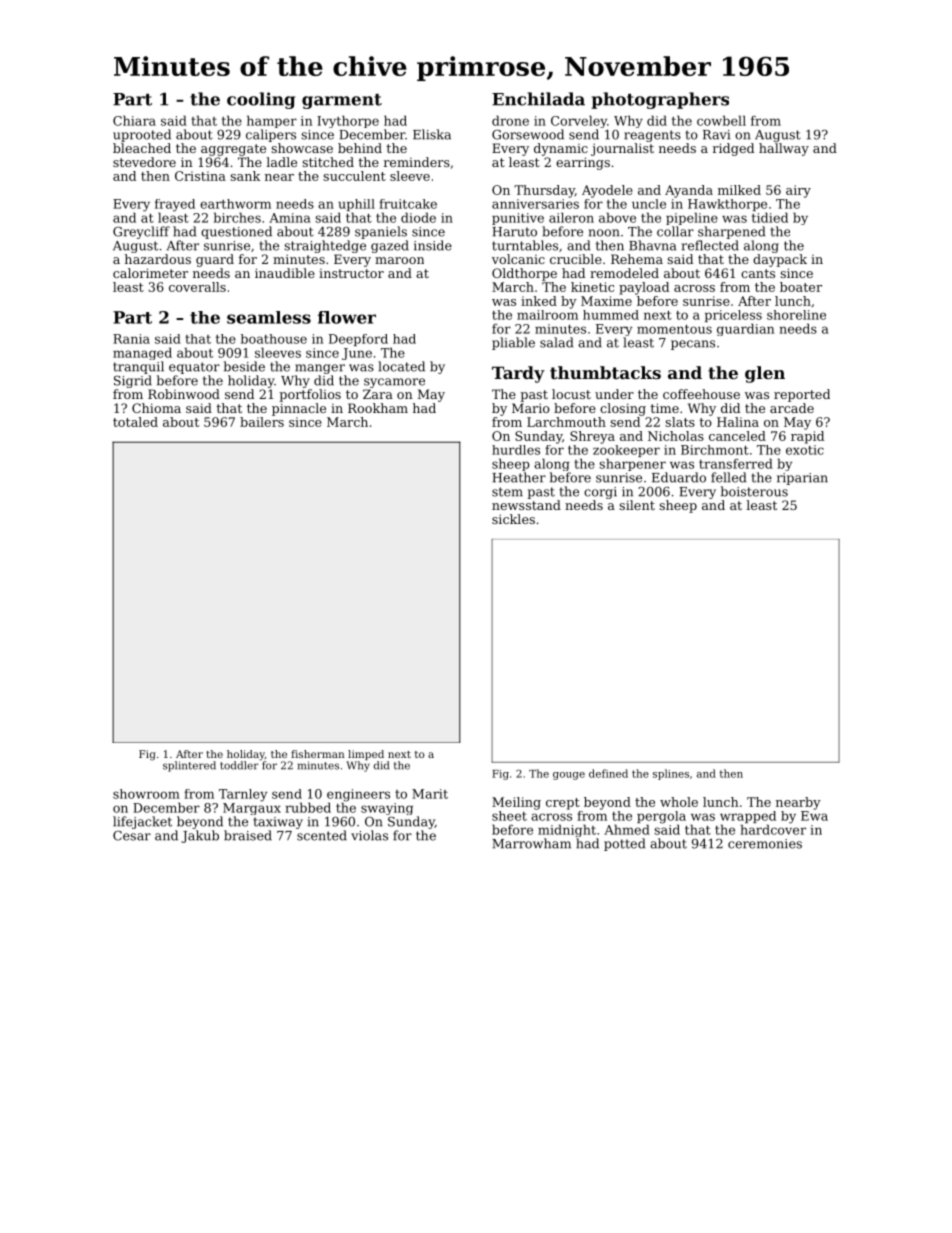  Describe the element at coordinates (261, 100) in the document. I see `cooling` at that location.
